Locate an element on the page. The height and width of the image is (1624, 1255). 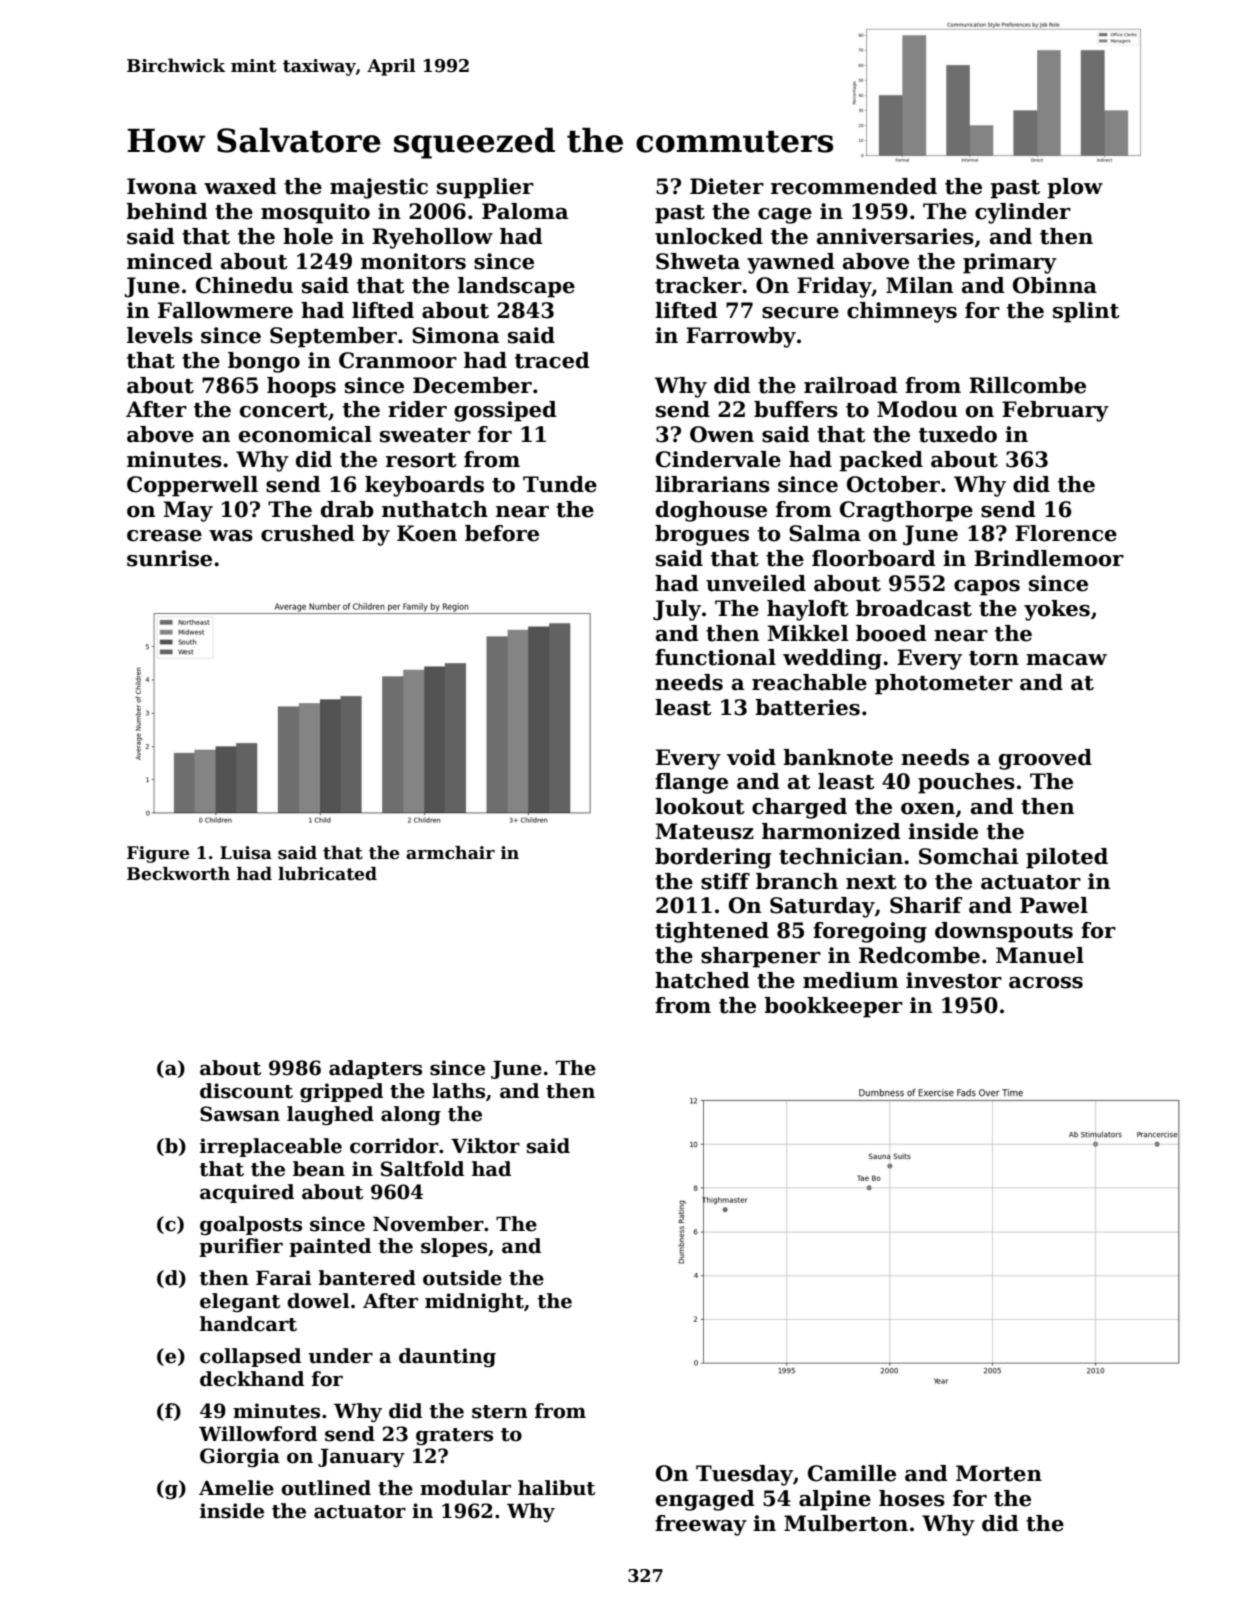
grooved is located at coordinates (1045, 759).
